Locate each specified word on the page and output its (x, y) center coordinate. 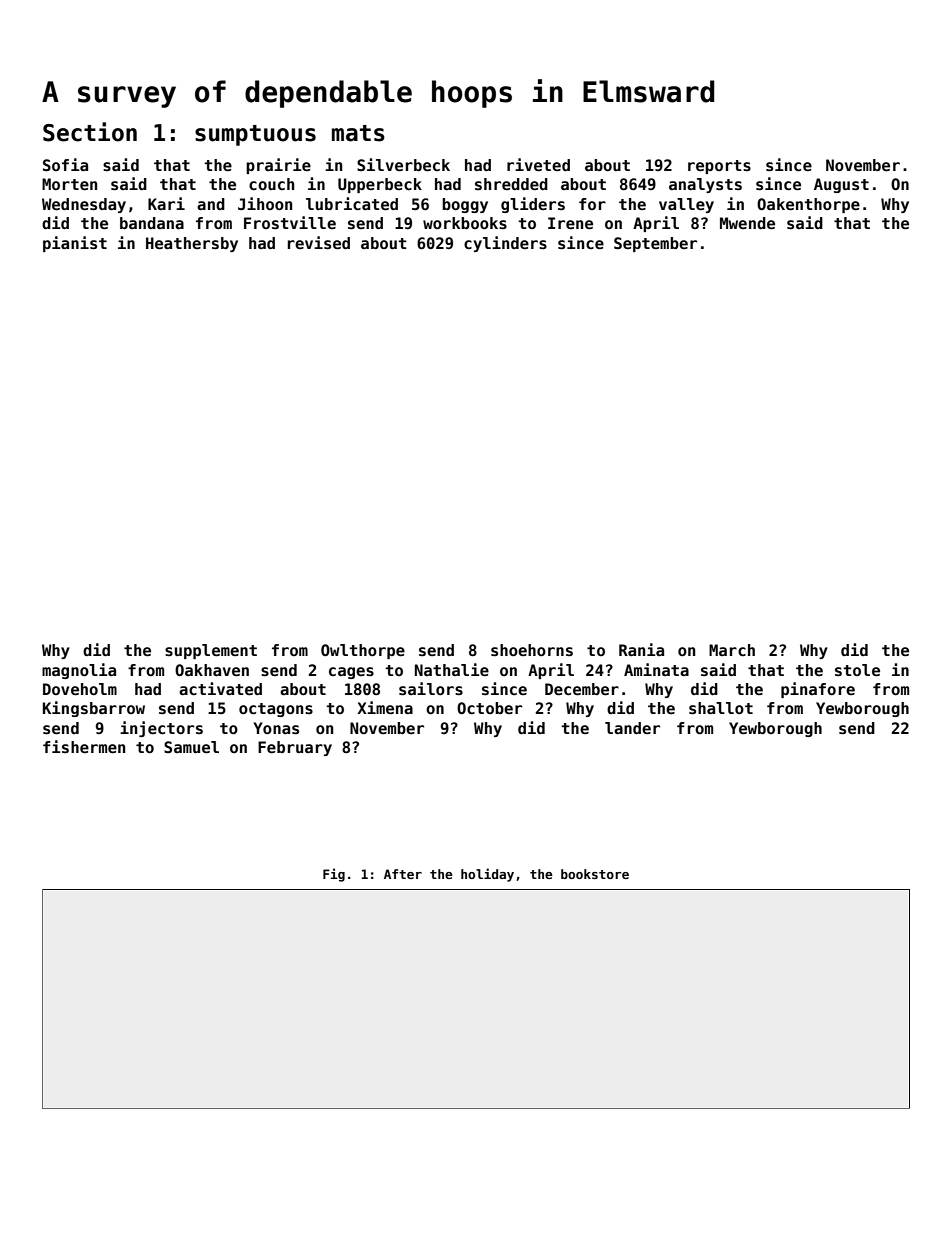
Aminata (656, 669)
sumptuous (255, 135)
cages (351, 673)
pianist (75, 244)
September (655, 244)
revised (319, 243)
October (489, 708)
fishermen (84, 747)
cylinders (505, 244)
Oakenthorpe (808, 205)
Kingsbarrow (94, 709)
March (732, 650)
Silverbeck (403, 165)
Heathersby (192, 244)
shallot (721, 708)
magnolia (79, 671)
